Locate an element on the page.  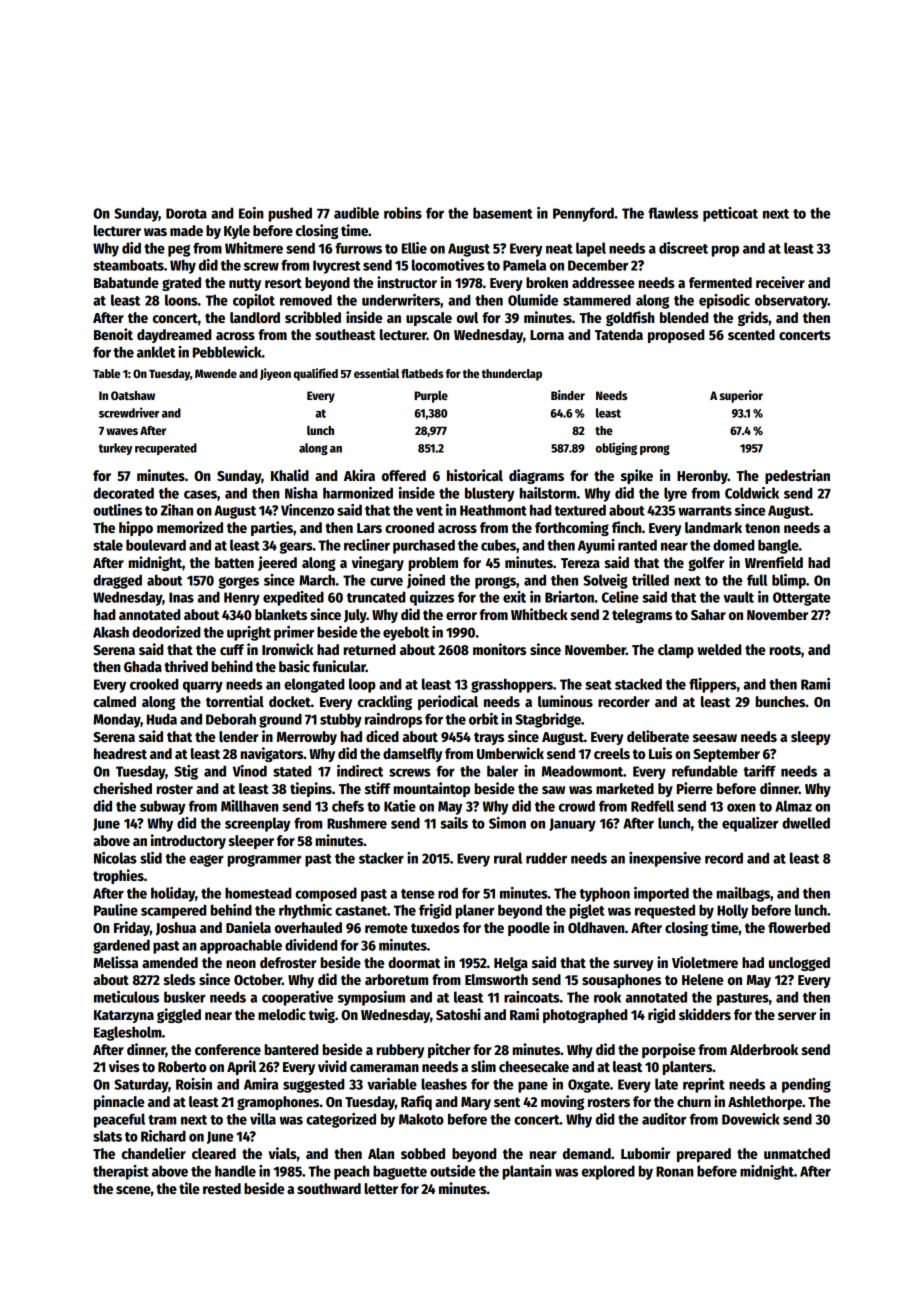
reprint is located at coordinates (704, 1085).
